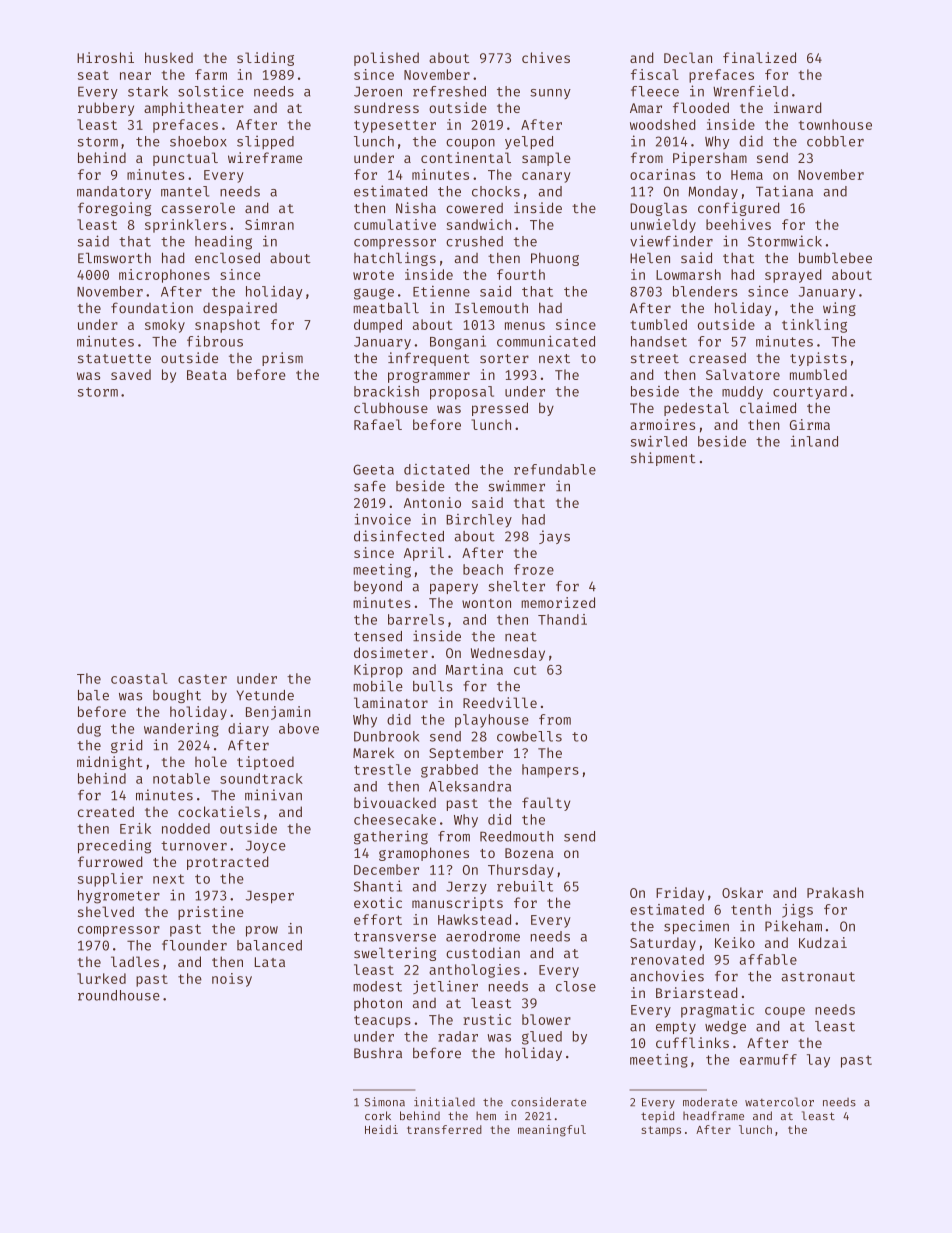  What do you see at coordinates (391, 408) in the screenshot?
I see `clubhouse` at bounding box center [391, 408].
